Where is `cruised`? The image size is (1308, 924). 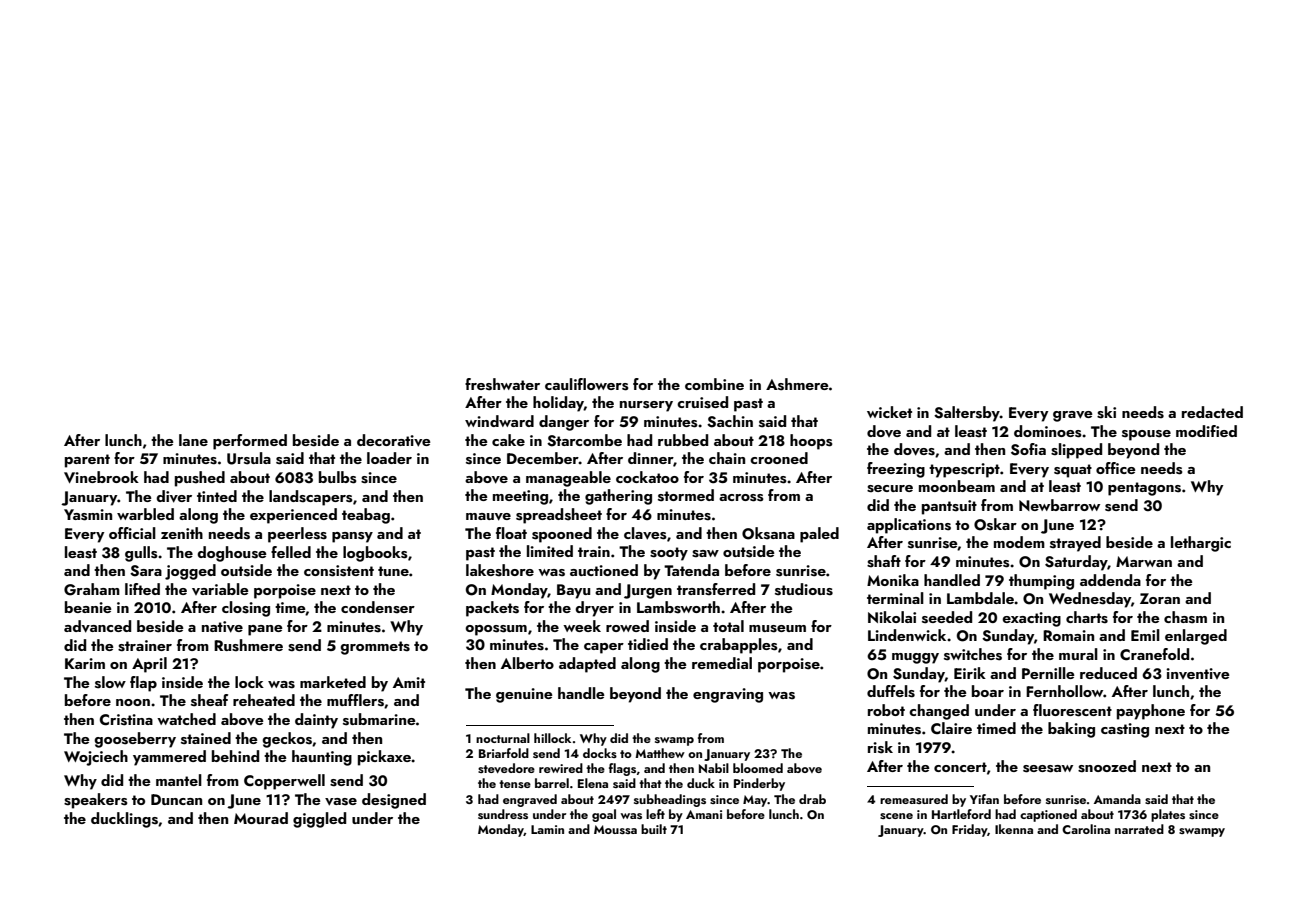
cruised is located at coordinates (702, 402).
